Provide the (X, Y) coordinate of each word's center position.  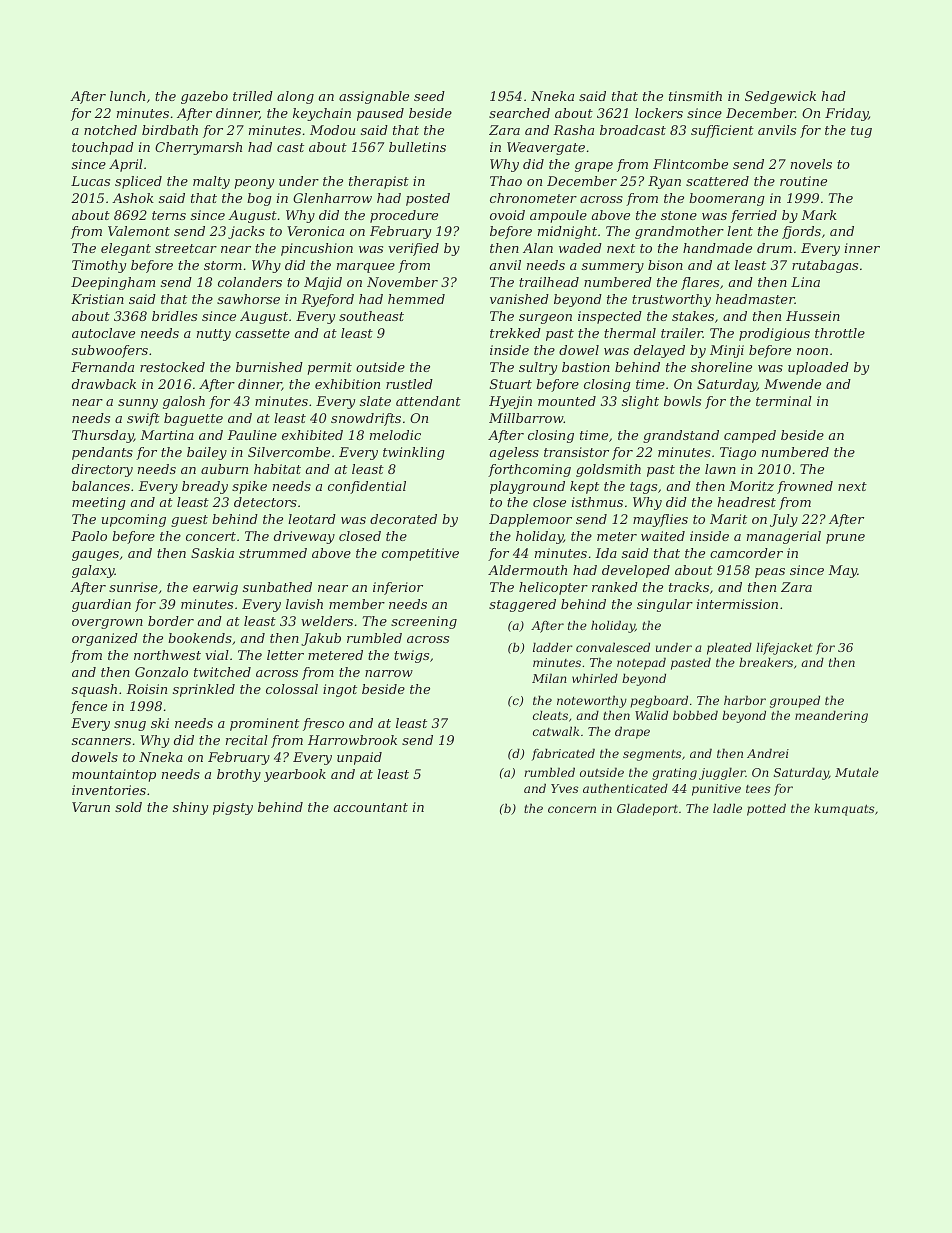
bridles (174, 316)
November (402, 282)
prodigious (774, 334)
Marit (728, 519)
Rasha (573, 130)
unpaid (359, 758)
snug (130, 726)
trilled (253, 96)
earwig (215, 588)
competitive (420, 554)
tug (861, 132)
